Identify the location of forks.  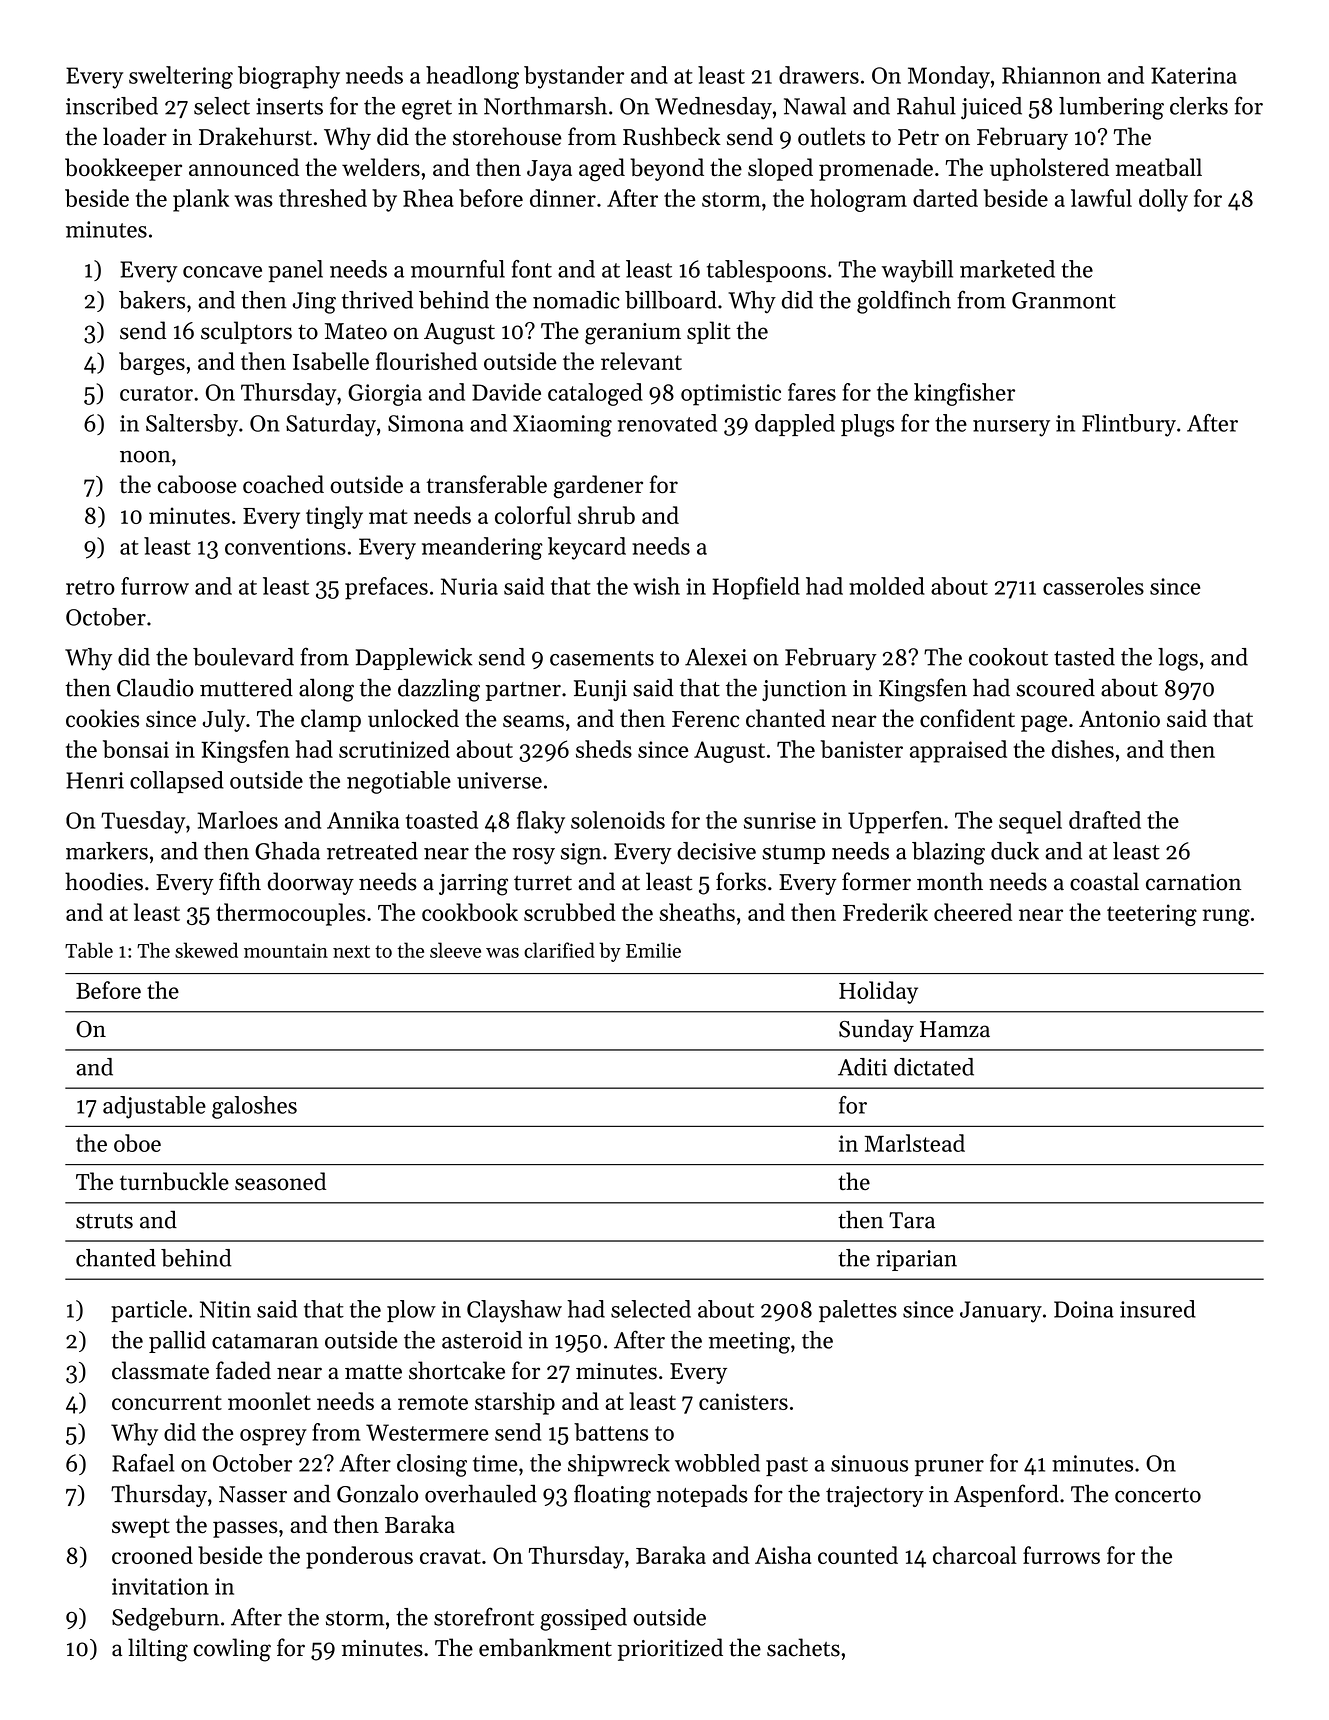
(741, 881).
